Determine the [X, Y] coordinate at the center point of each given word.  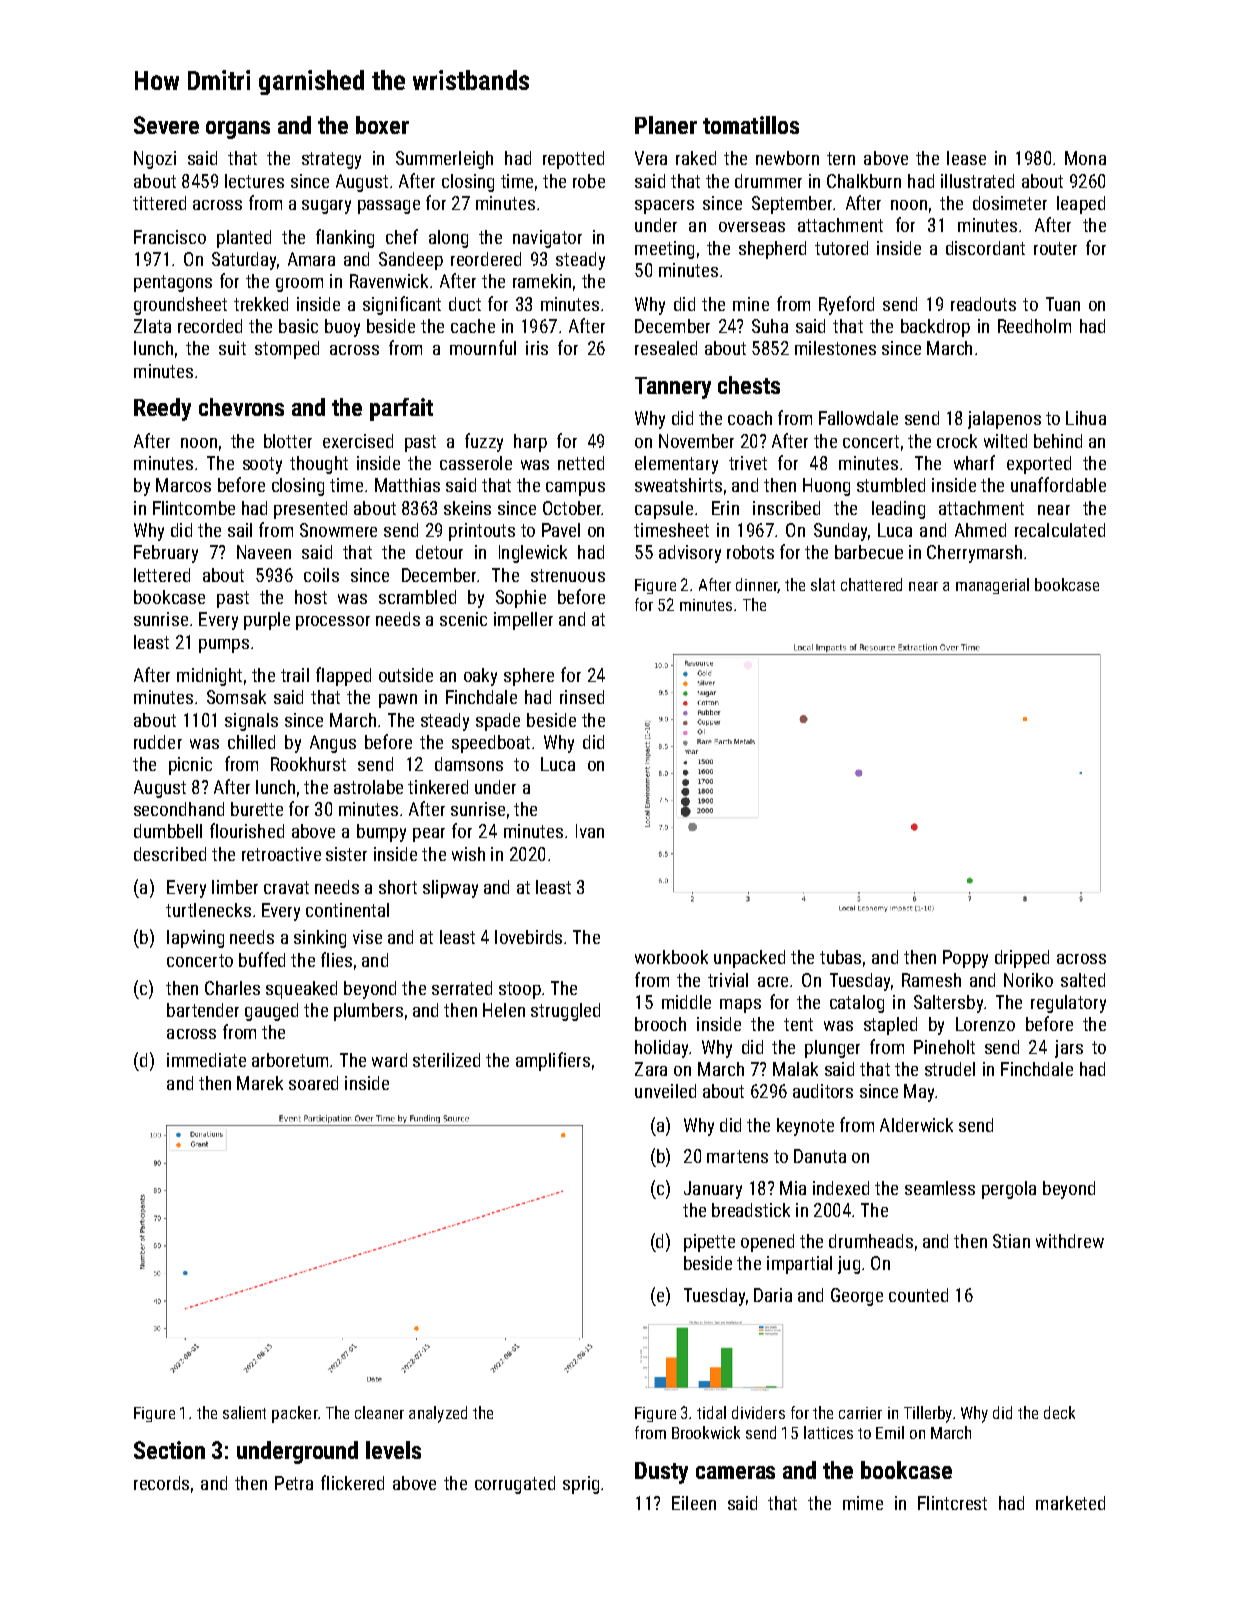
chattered [871, 584]
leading [898, 510]
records [161, 1483]
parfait [401, 409]
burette [257, 809]
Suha [770, 326]
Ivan [590, 831]
